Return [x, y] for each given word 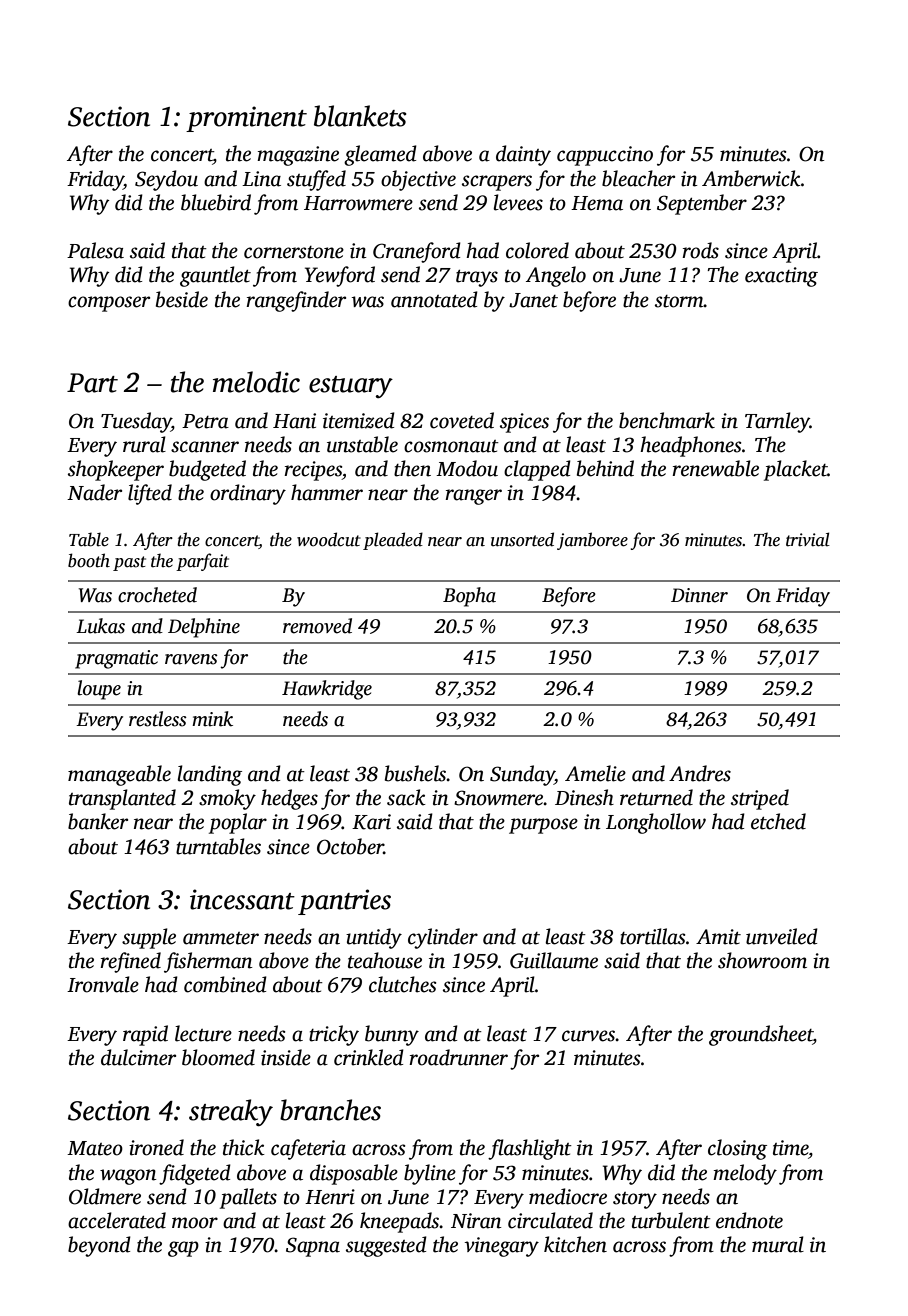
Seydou [166, 180]
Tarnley [777, 422]
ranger [473, 497]
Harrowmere [358, 203]
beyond [99, 1246]
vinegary [501, 1247]
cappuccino [605, 156]
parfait [202, 562]
